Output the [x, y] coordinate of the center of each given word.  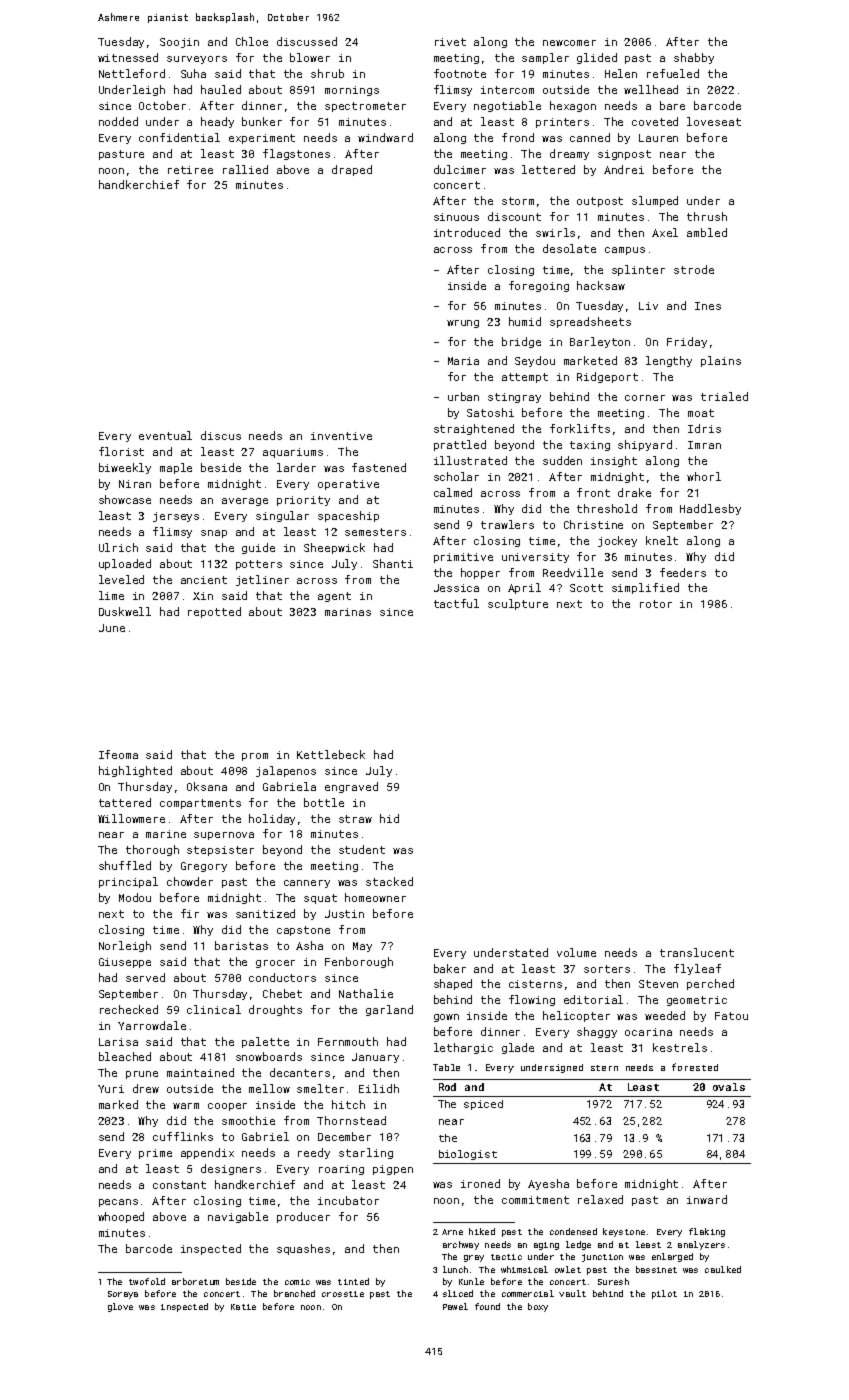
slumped [655, 201]
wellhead [651, 89]
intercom [507, 90]
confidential [179, 137]
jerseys [176, 517]
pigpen [393, 1170]
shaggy [597, 1032]
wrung [463, 324]
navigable [238, 1217]
